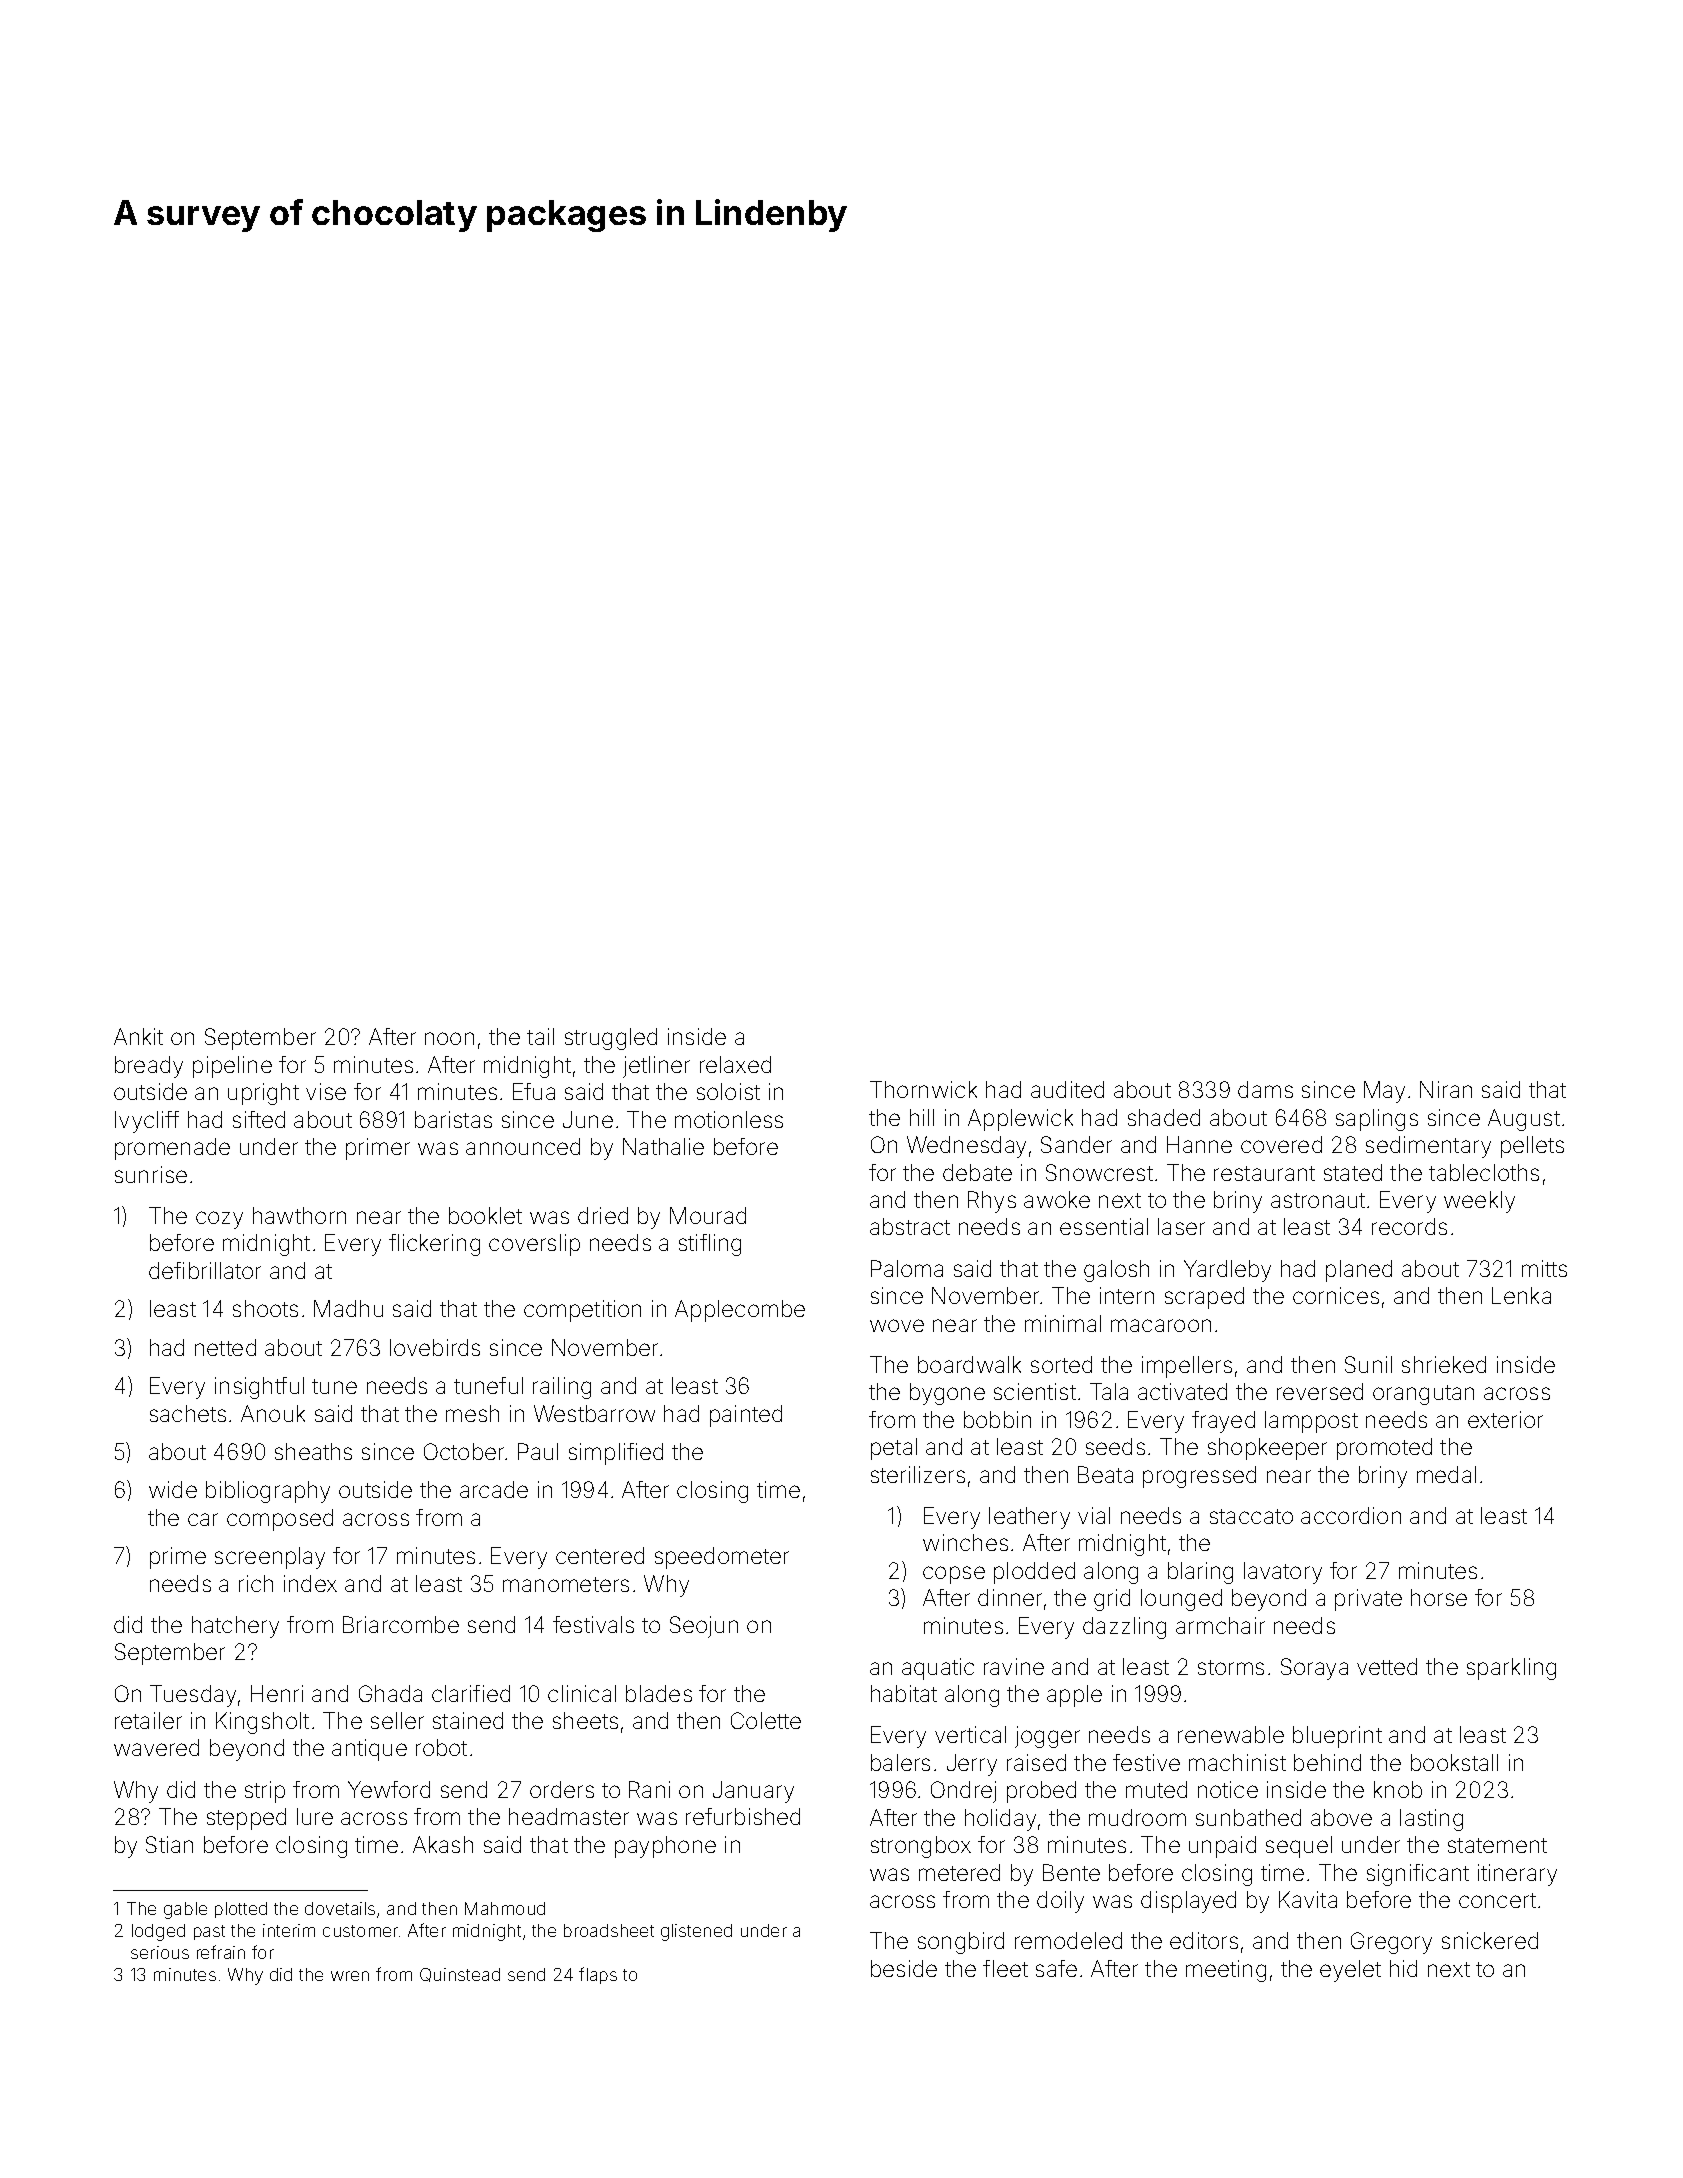 The width and height of the image is (1683, 2178). I want to click on struggled, so click(611, 1039).
